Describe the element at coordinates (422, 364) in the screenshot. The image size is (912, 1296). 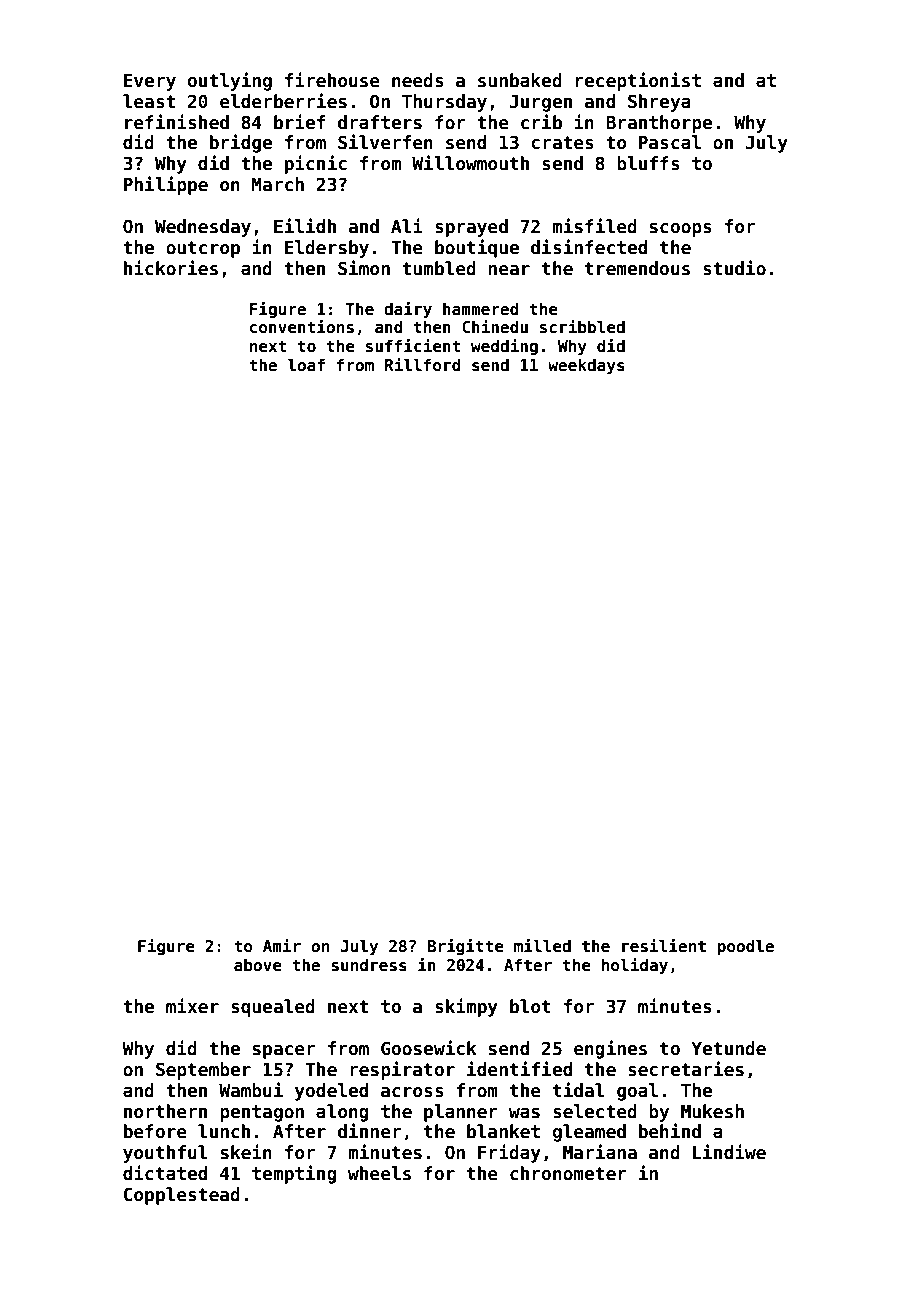
I see `Rillford` at that location.
